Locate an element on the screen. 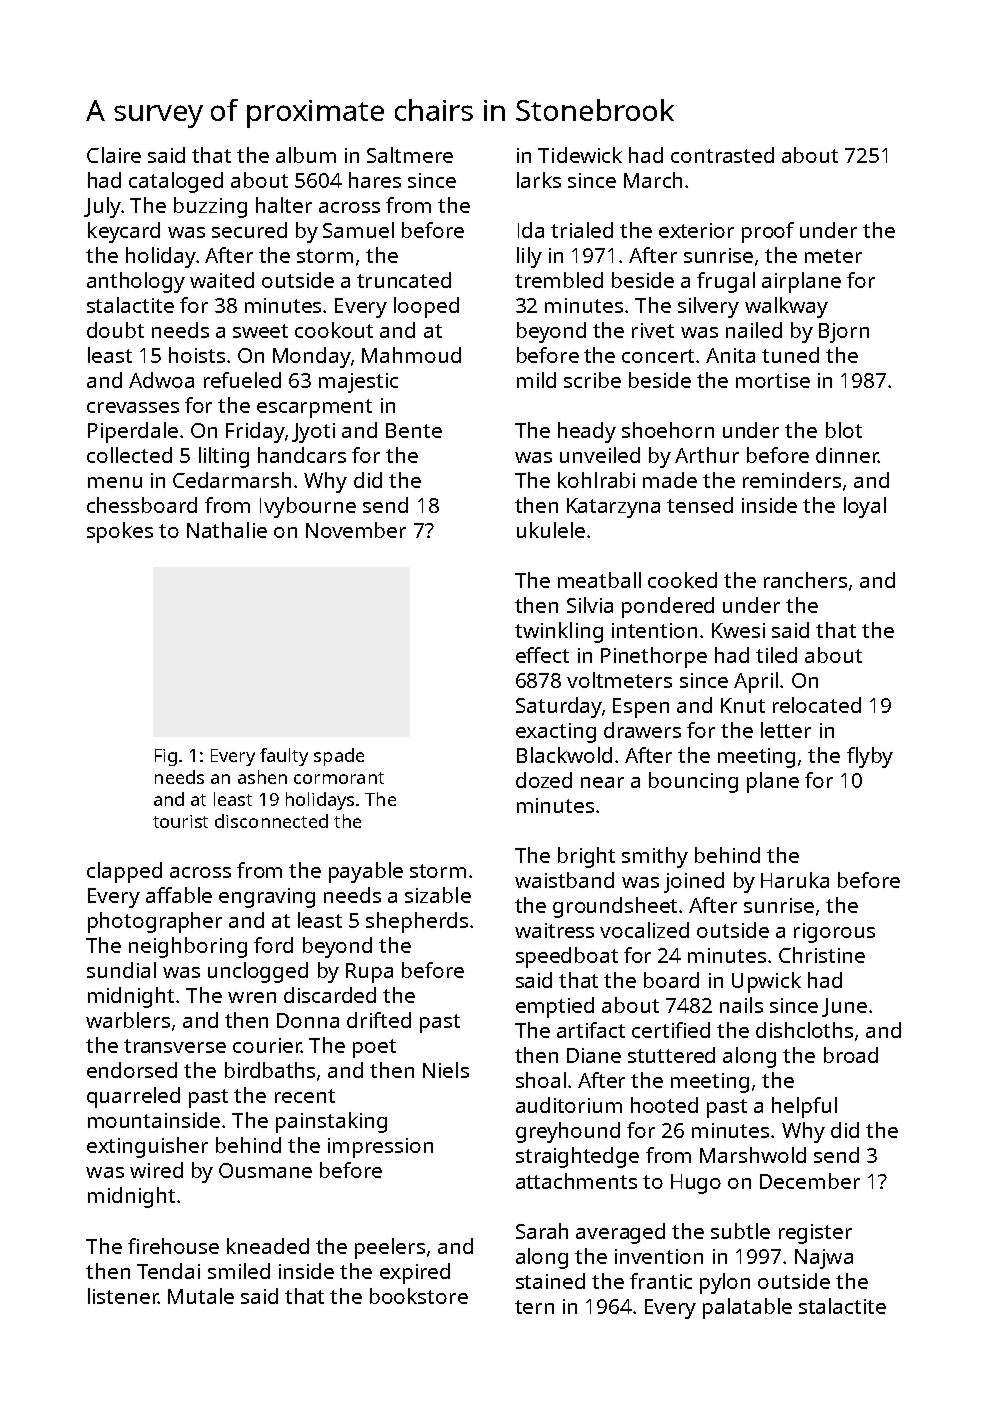 The width and height of the screenshot is (991, 1407). contrasted is located at coordinates (722, 155).
